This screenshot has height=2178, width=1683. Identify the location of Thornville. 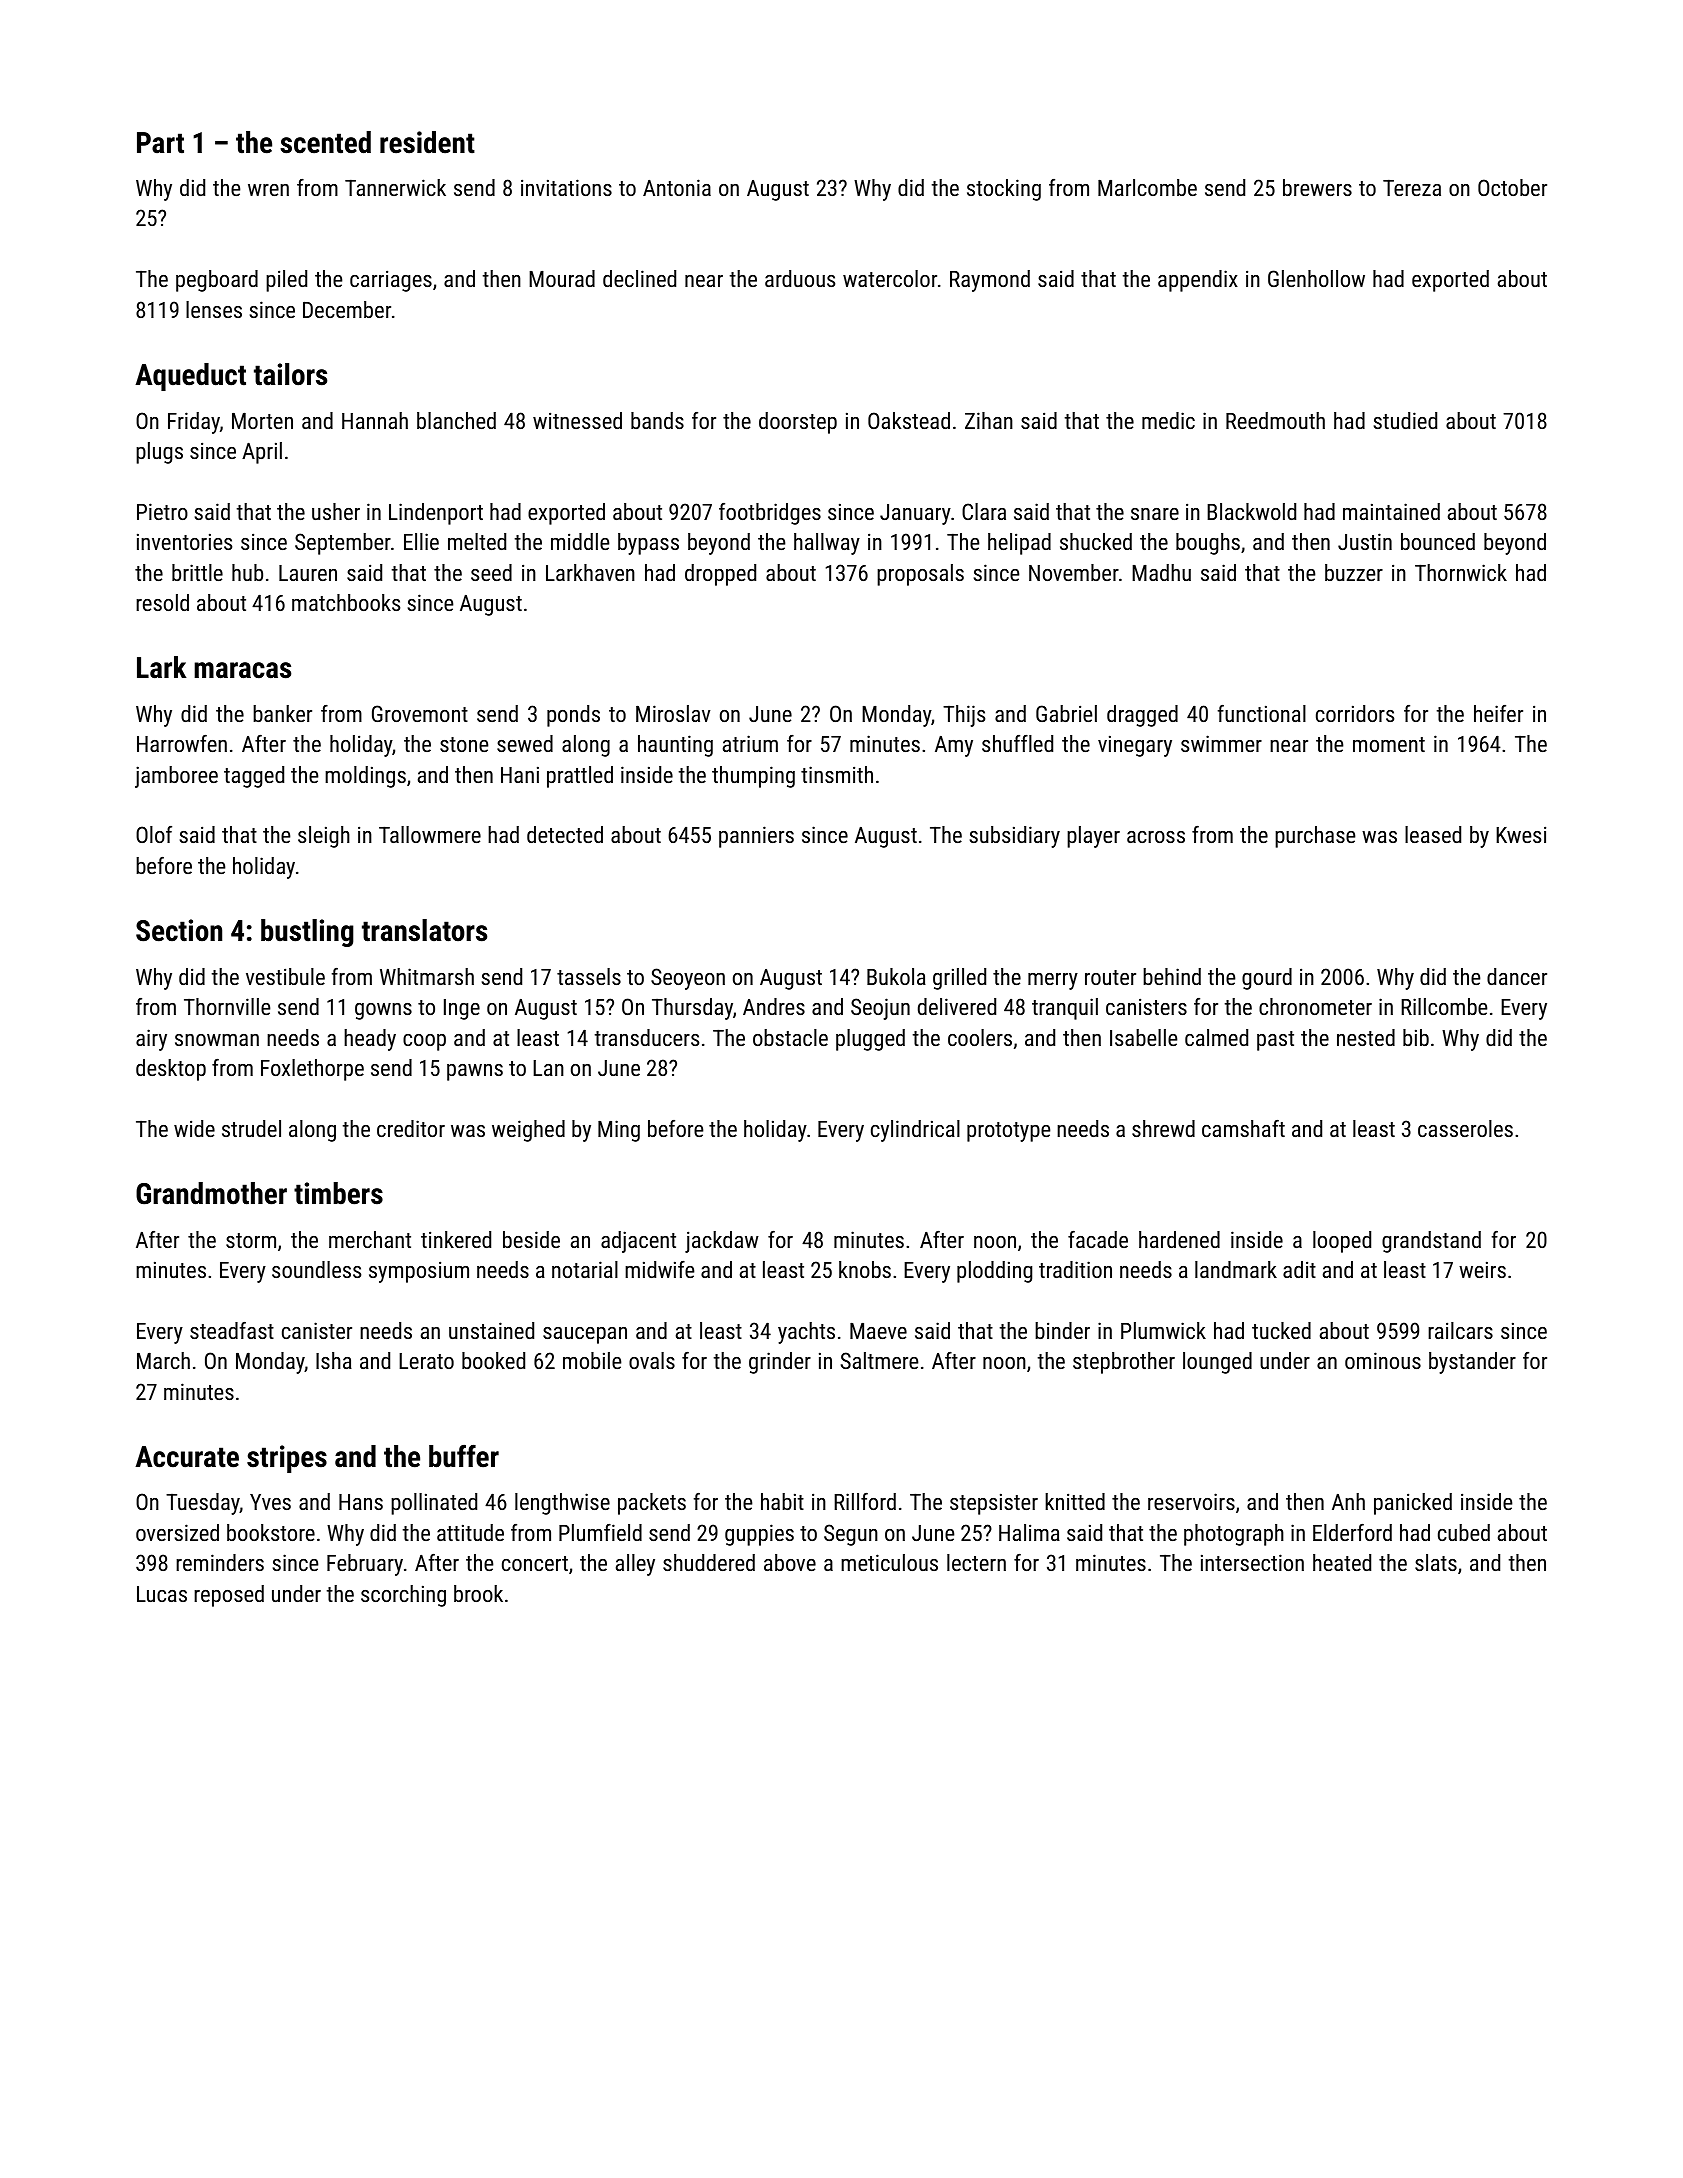
(227, 1006).
